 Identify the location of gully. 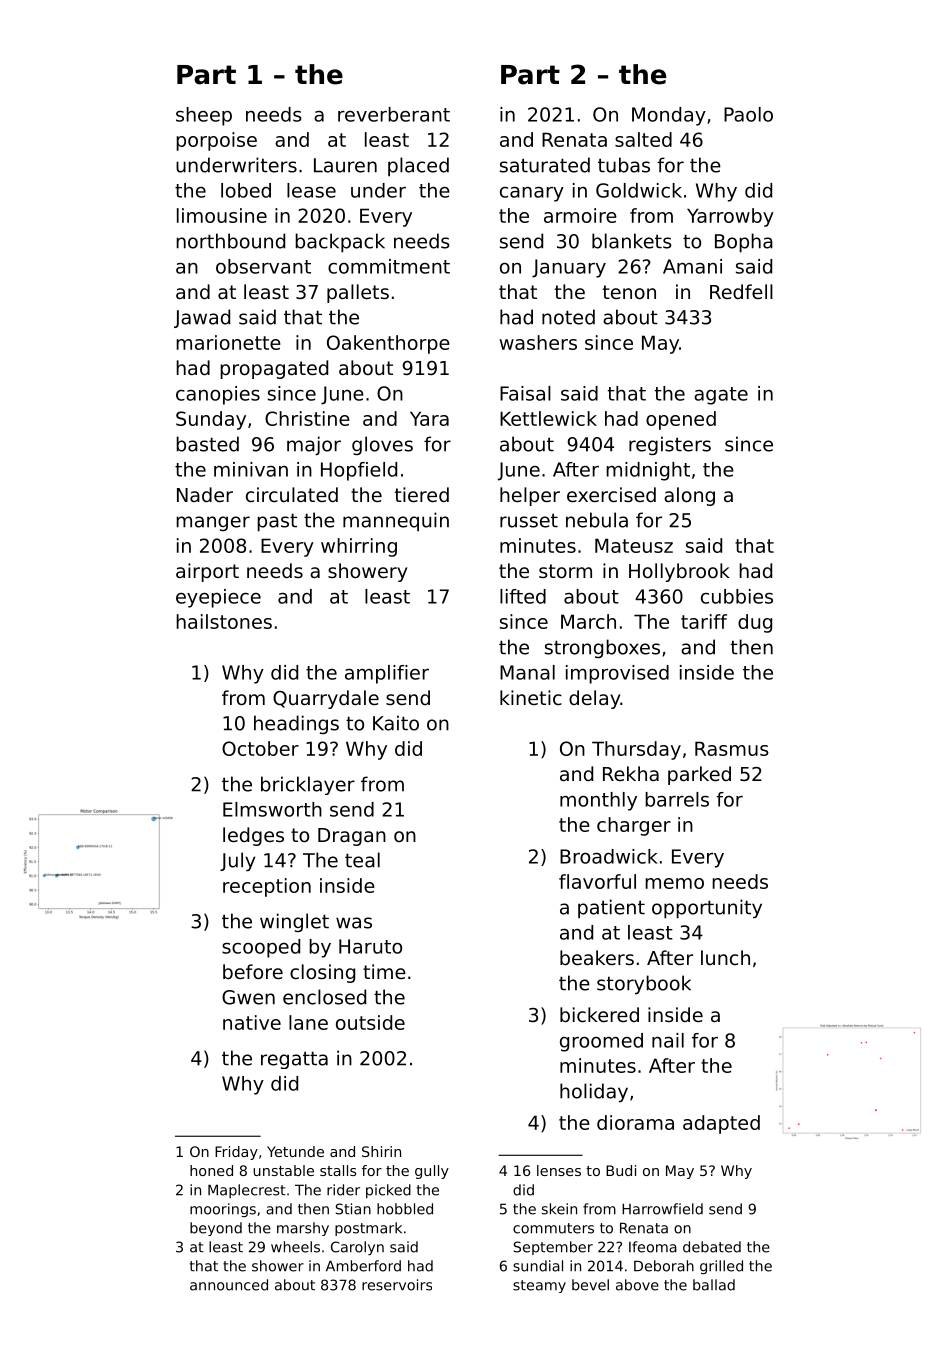
(432, 1172).
